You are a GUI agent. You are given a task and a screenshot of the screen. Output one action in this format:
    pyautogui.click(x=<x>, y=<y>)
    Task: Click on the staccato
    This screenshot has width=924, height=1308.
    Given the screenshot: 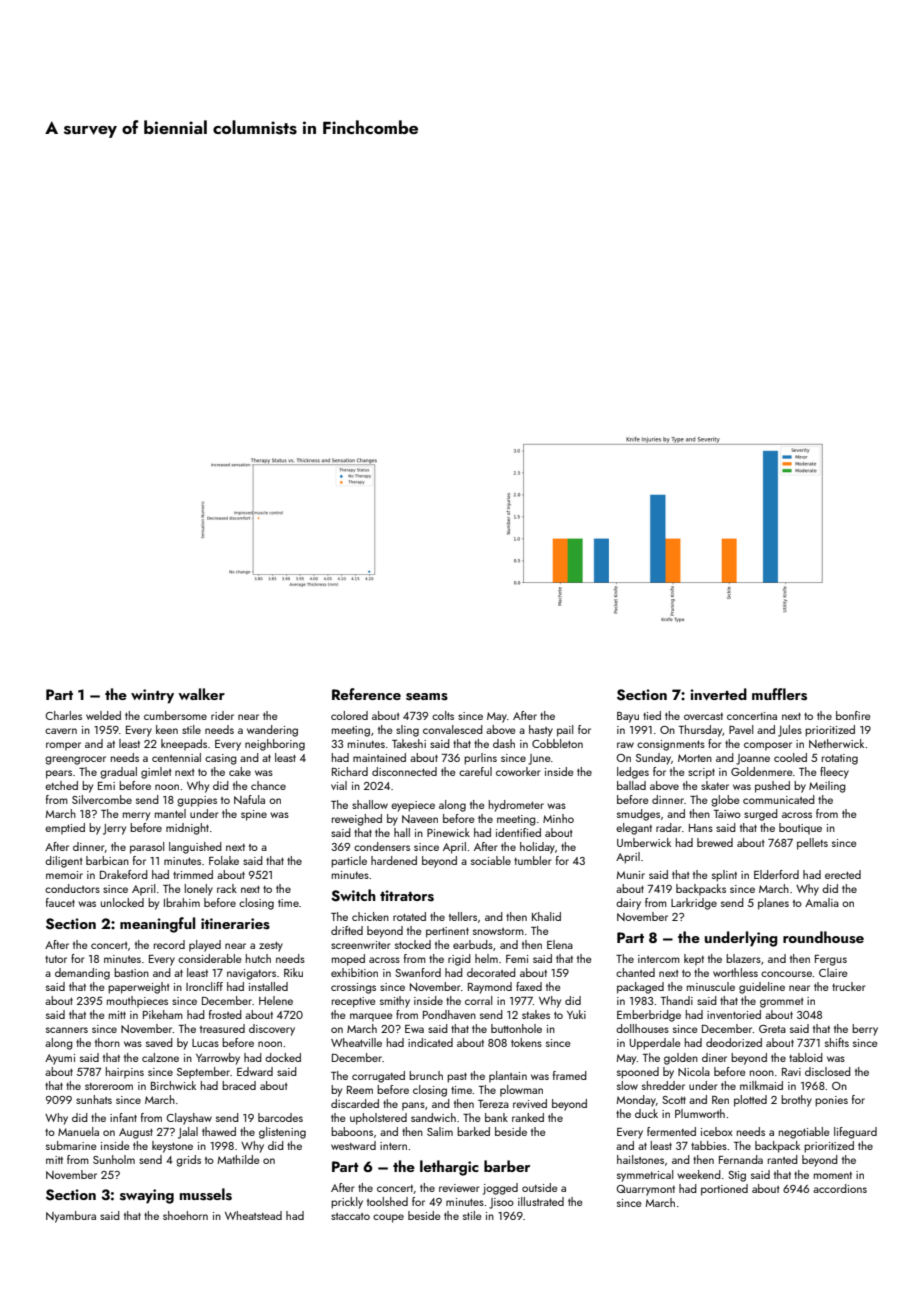 What is the action you would take?
    pyautogui.click(x=350, y=1216)
